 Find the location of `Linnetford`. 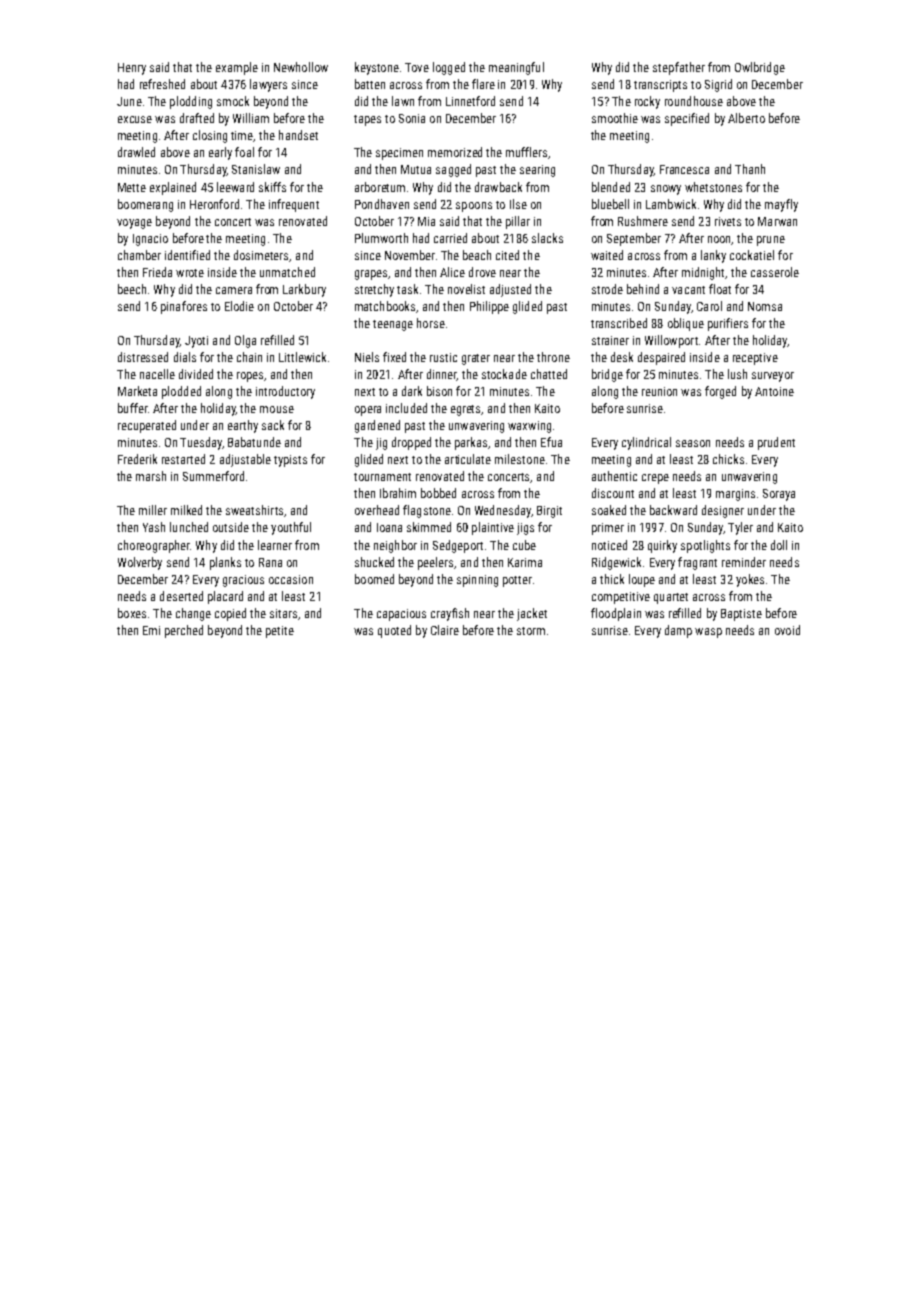

Linnetford is located at coordinates (470, 101).
